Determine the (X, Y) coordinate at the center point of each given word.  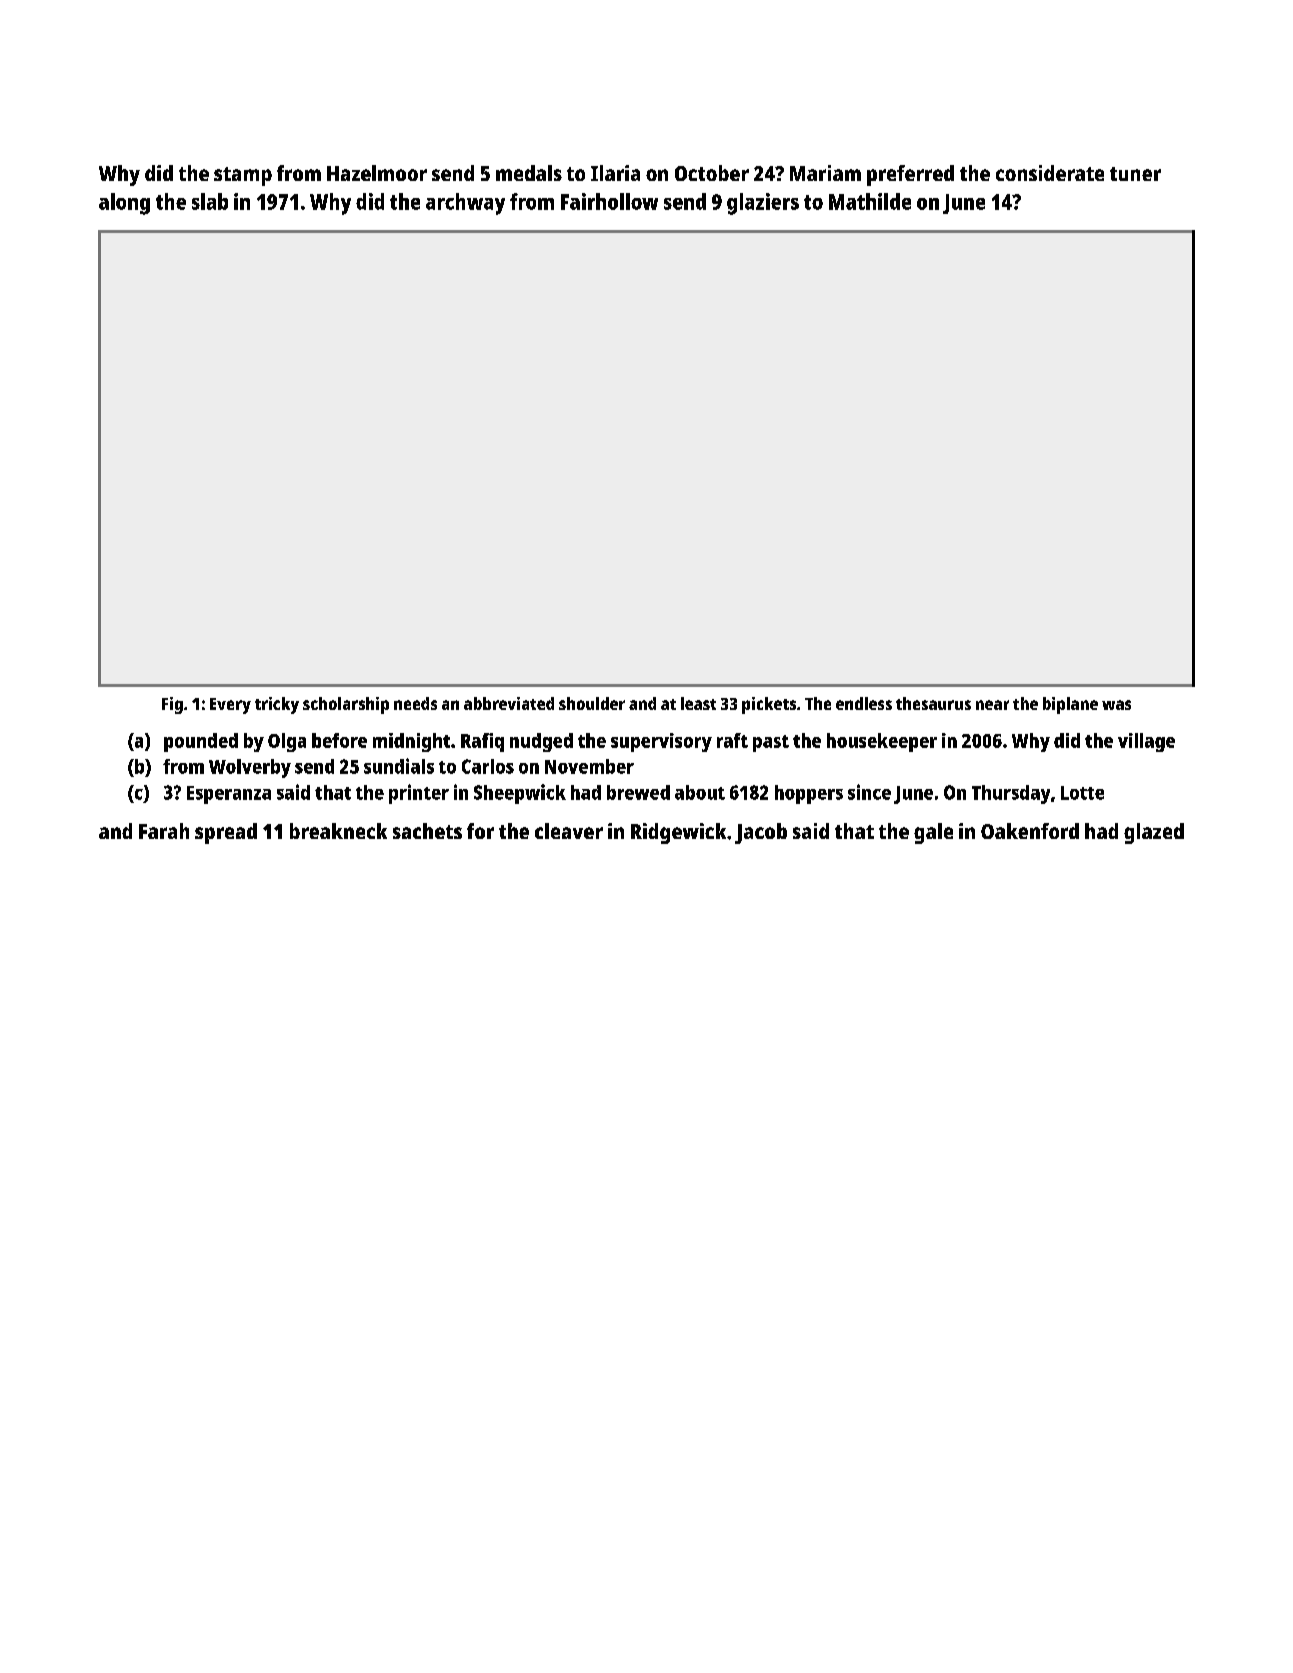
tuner (1135, 174)
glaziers (763, 204)
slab (210, 201)
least (698, 703)
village (1146, 742)
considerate (1050, 173)
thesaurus (933, 703)
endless (864, 703)
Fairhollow (609, 201)
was (1116, 705)
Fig (172, 705)
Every (230, 706)
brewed (638, 792)
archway (465, 204)
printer (419, 794)
